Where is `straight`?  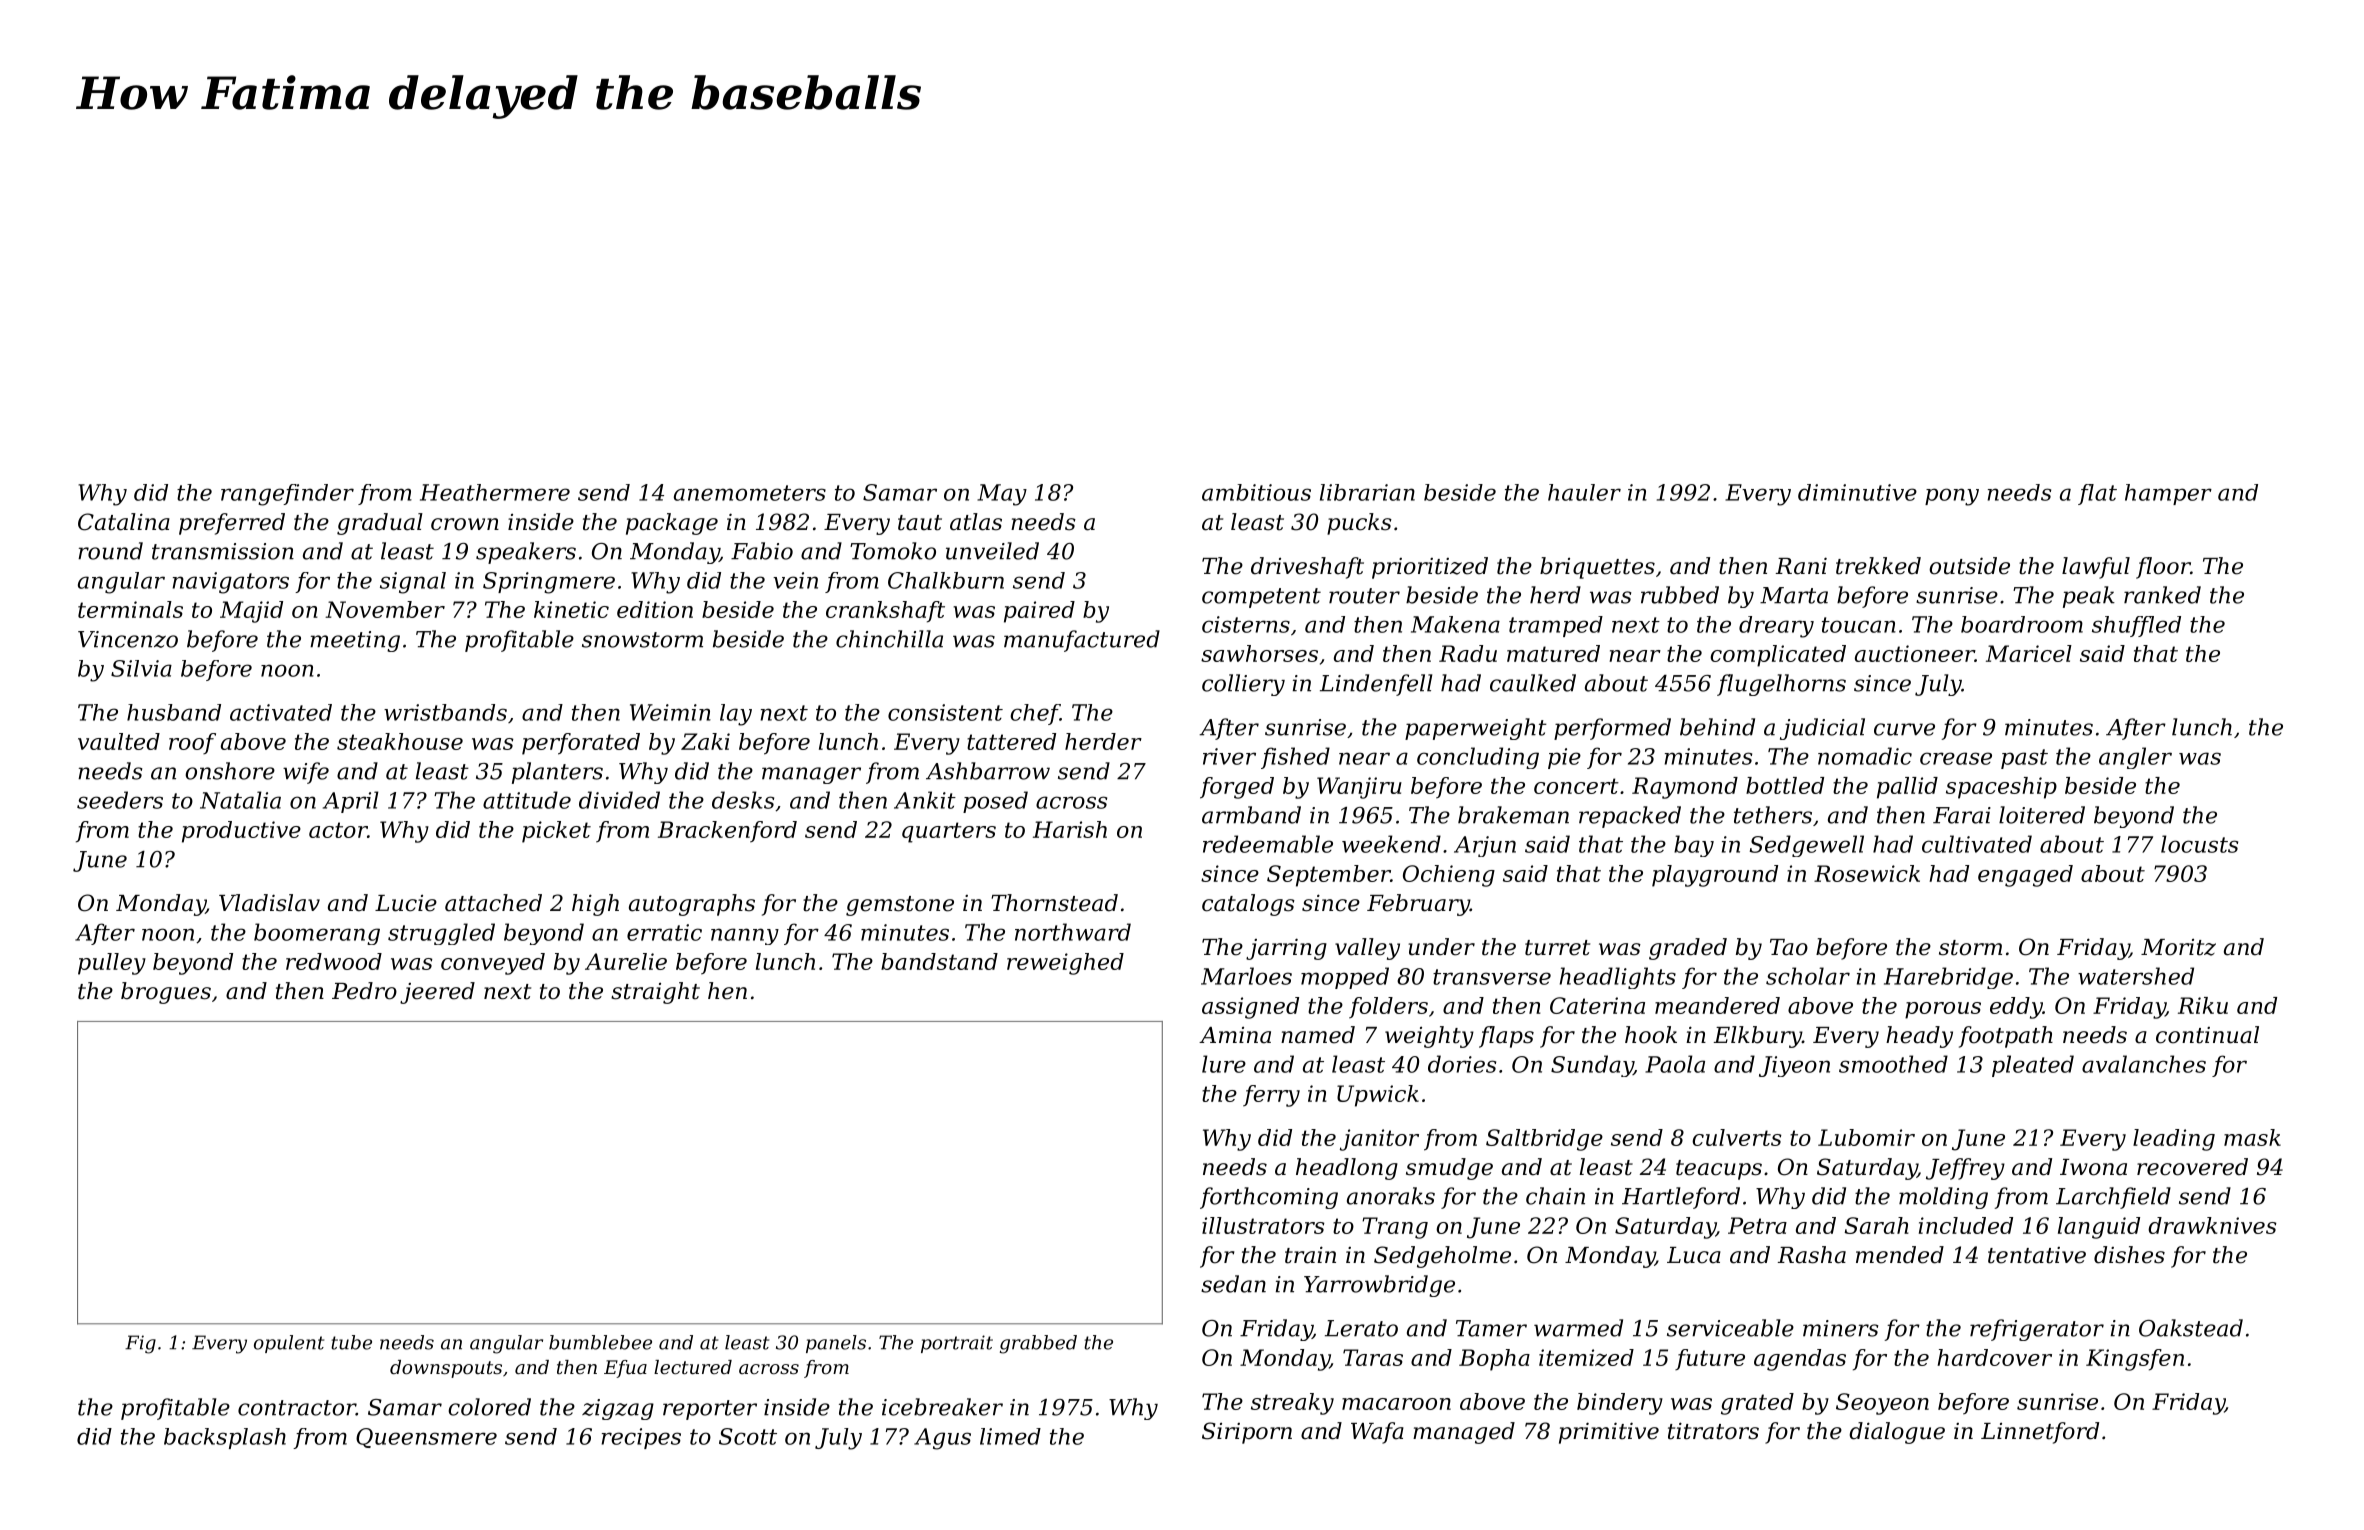 straight is located at coordinates (655, 993).
